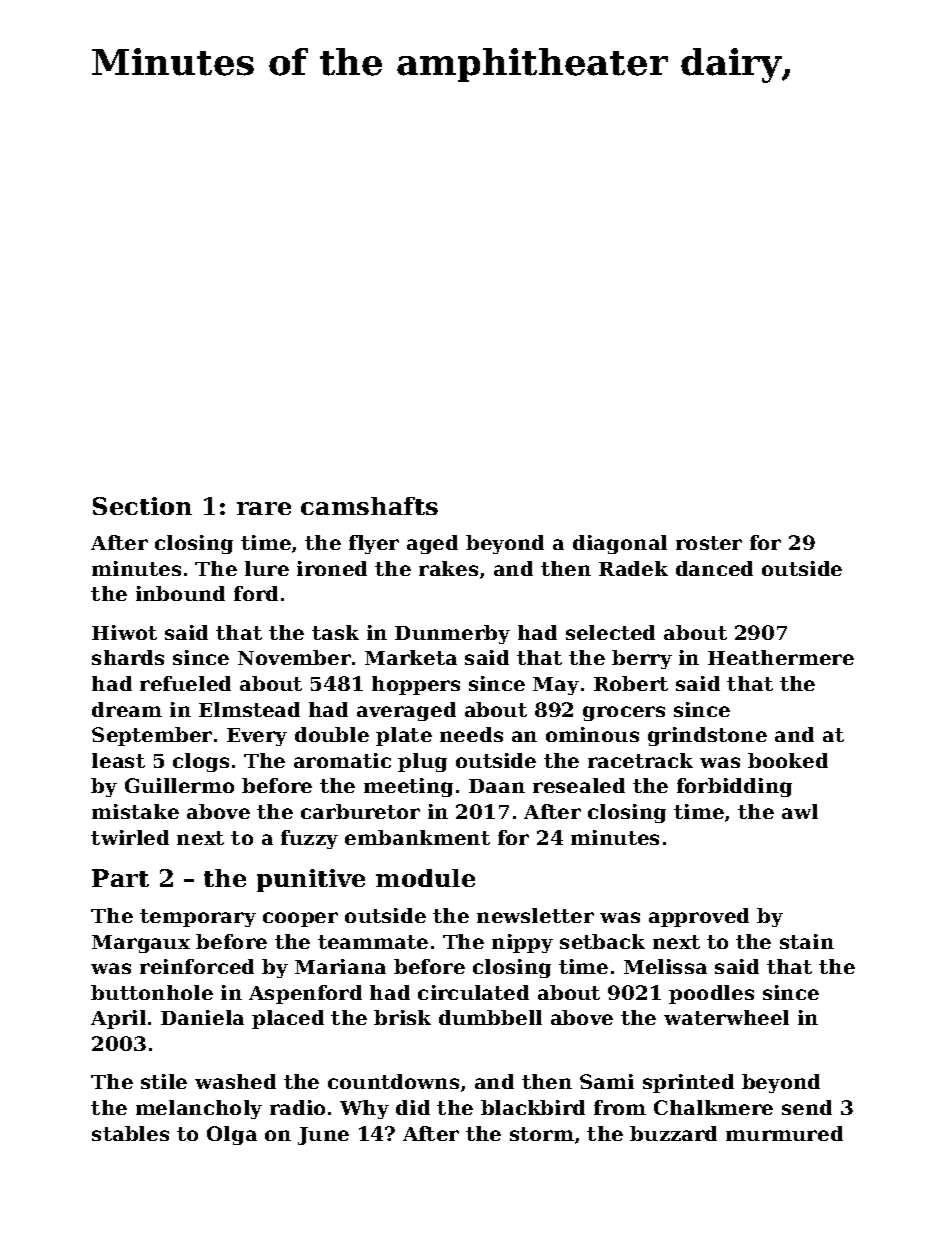  What do you see at coordinates (490, 1017) in the page?
I see `dumbbell` at bounding box center [490, 1017].
